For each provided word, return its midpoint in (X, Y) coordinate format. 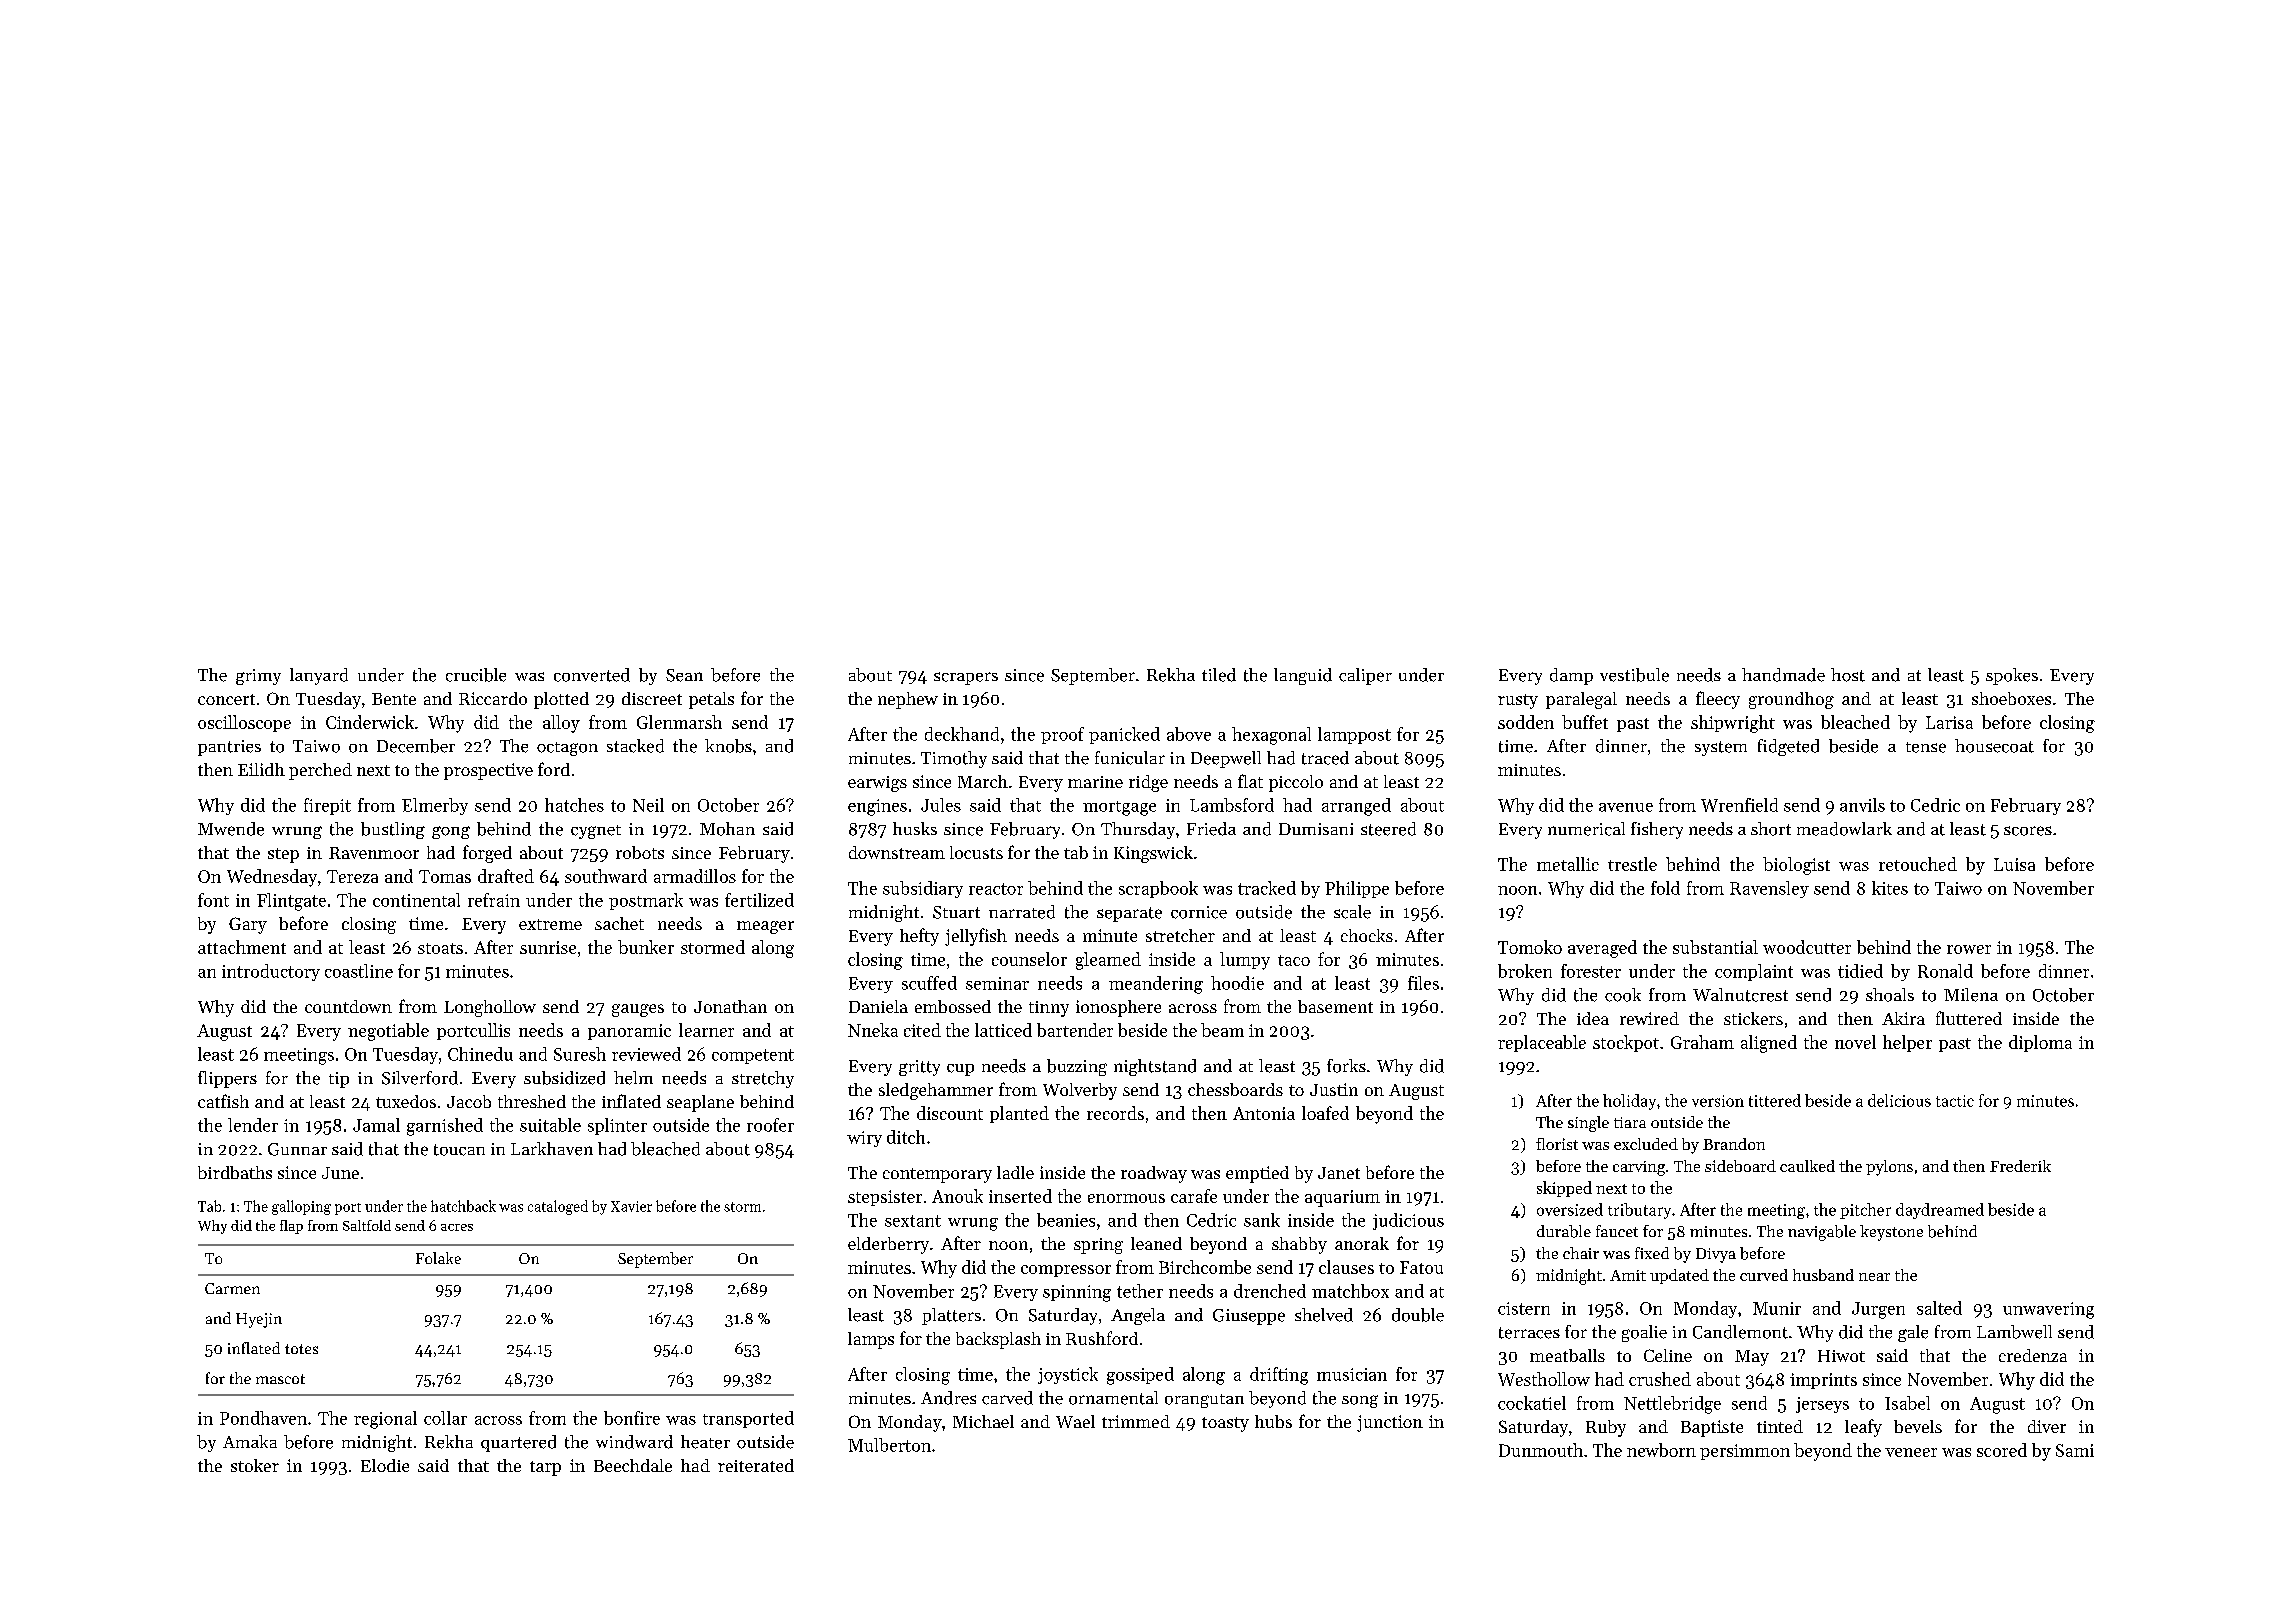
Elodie (385, 1465)
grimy (258, 677)
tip (339, 1080)
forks (1346, 1066)
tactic (1955, 1101)
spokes (2012, 676)
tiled (1219, 675)
